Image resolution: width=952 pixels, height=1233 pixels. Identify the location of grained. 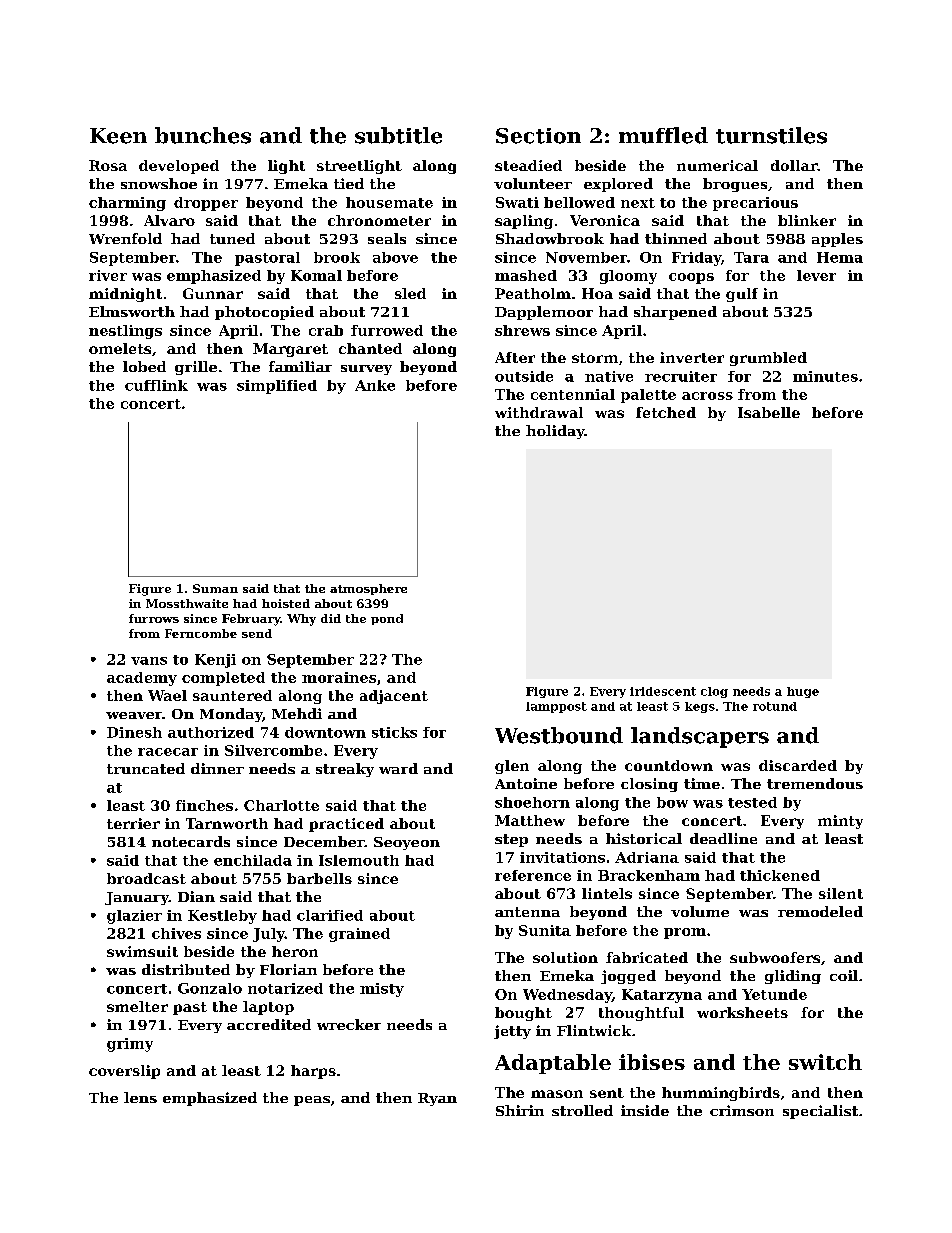
(359, 935).
